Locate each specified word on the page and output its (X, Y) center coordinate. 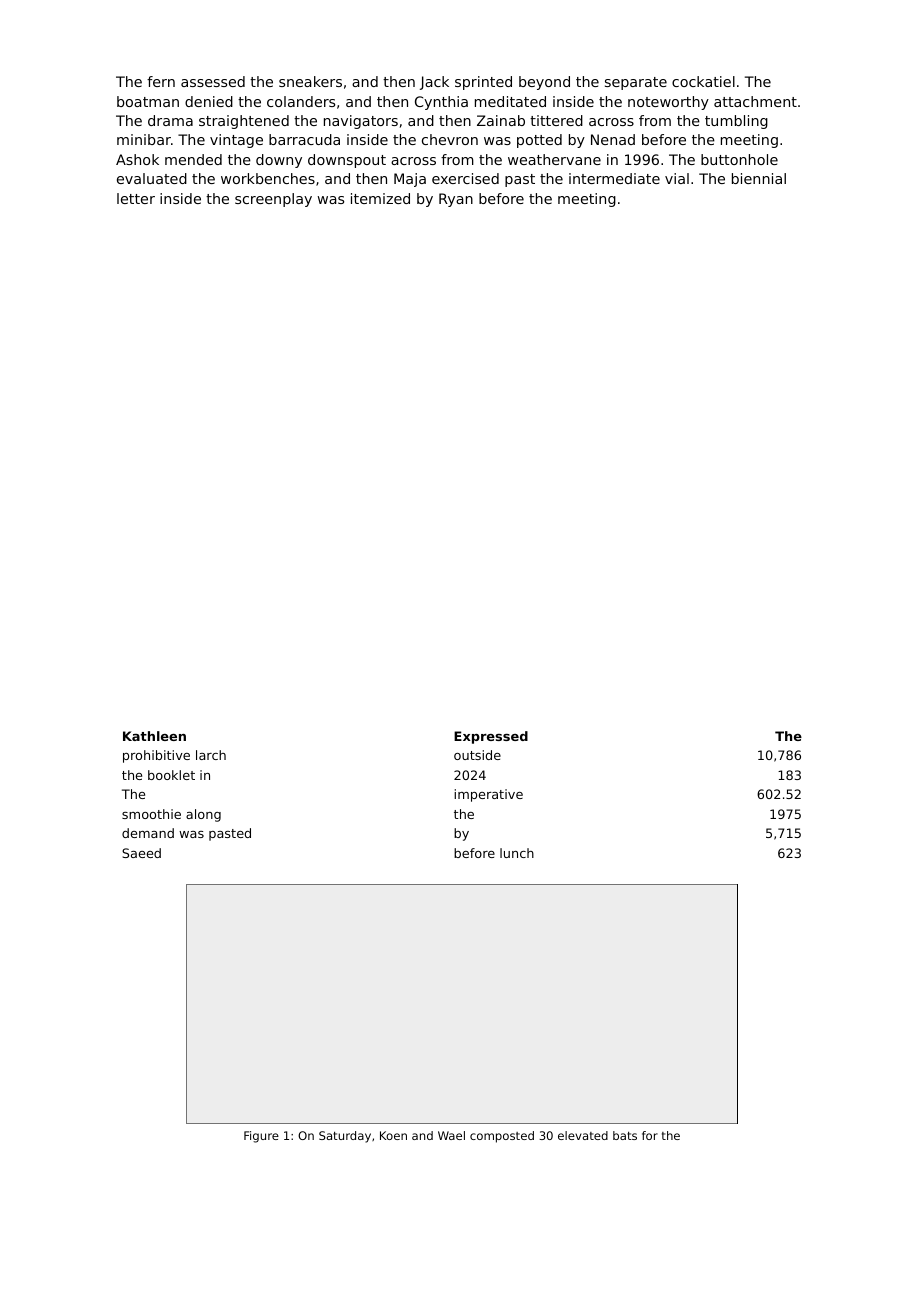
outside (477, 755)
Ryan (456, 200)
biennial (759, 178)
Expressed (491, 737)
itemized (380, 198)
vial (677, 178)
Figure (261, 1137)
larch (211, 755)
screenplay (273, 200)
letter (136, 198)
